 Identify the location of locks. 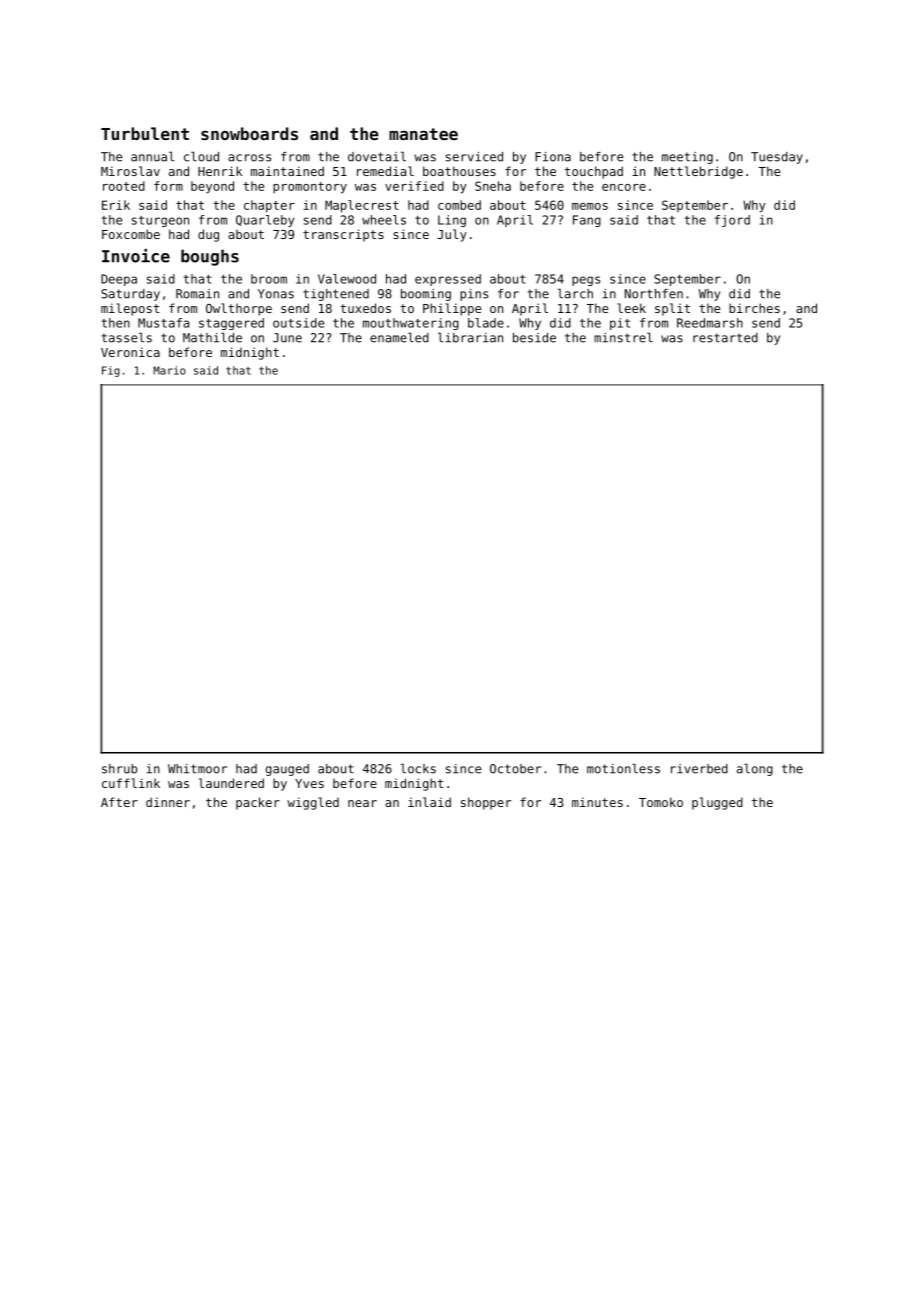
(418, 768).
